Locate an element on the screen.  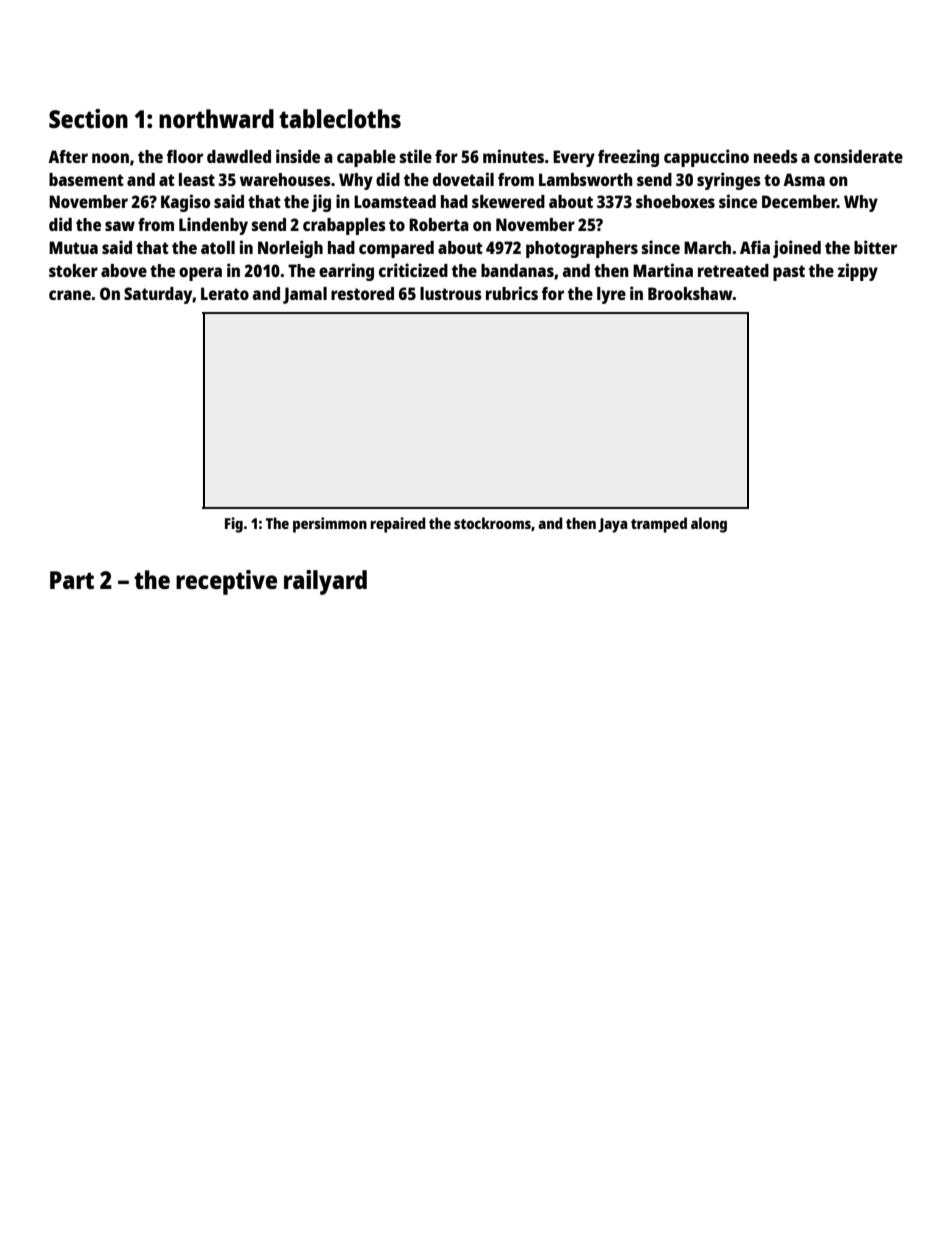
tablecloths is located at coordinates (340, 118).
